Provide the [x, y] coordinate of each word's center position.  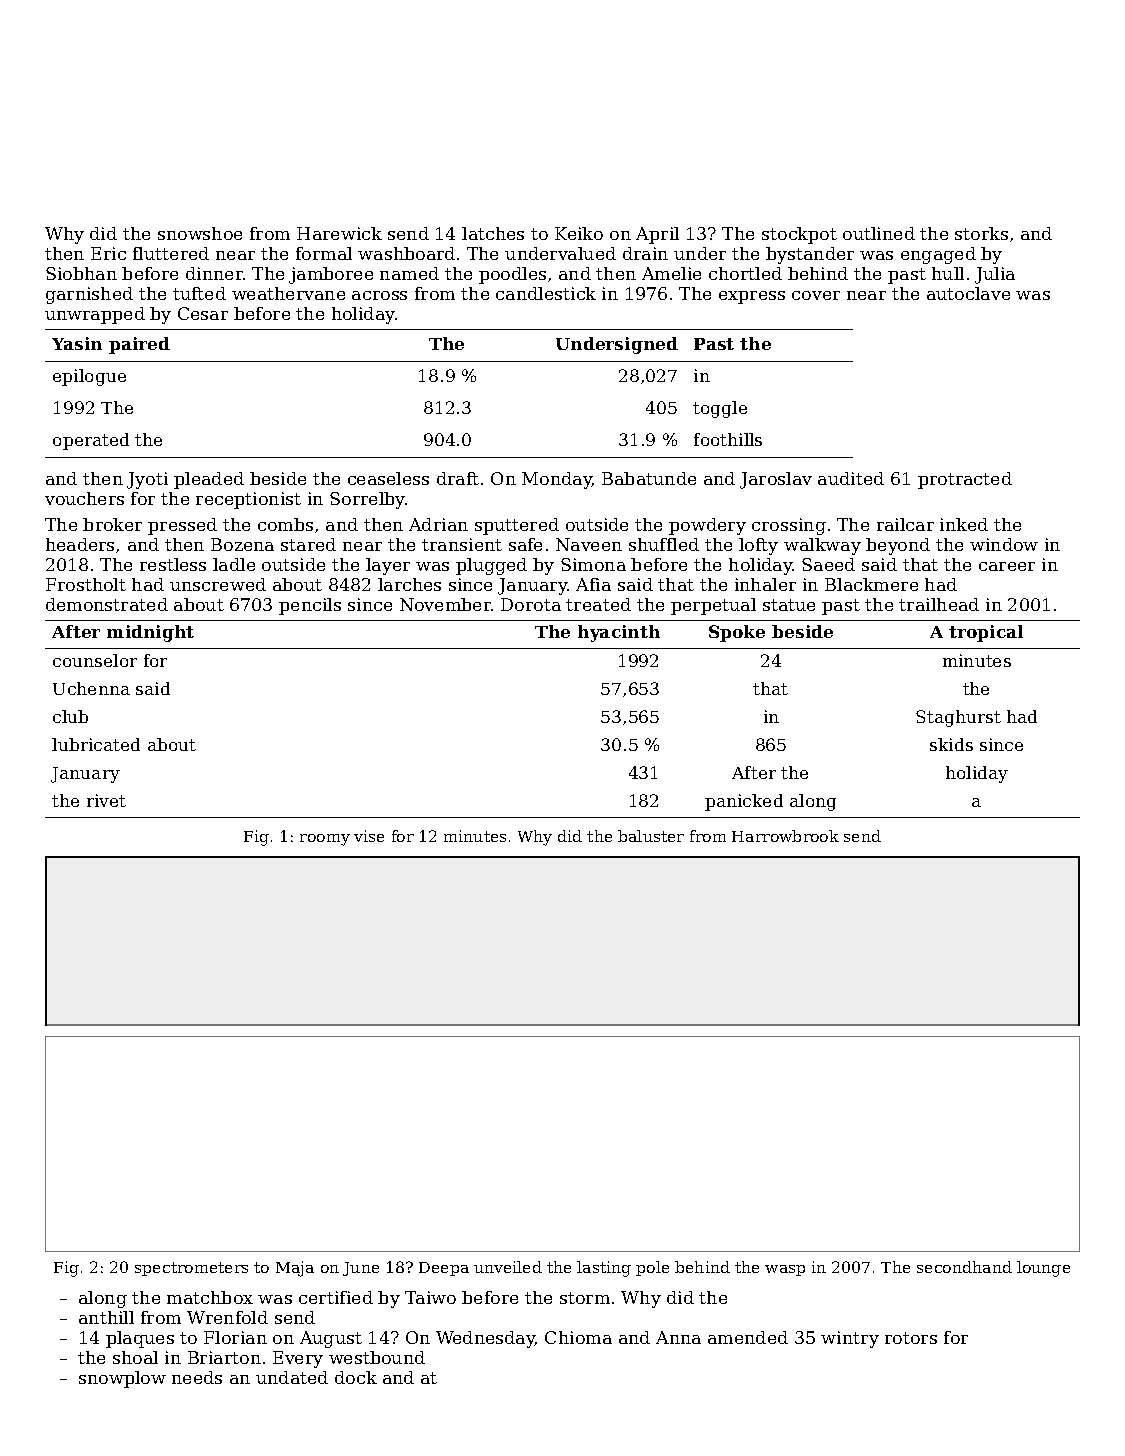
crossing [789, 526]
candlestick [546, 293]
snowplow [122, 1379]
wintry [850, 1339]
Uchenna [91, 688]
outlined [879, 233]
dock [356, 1377]
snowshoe [200, 233]
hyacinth [619, 633]
